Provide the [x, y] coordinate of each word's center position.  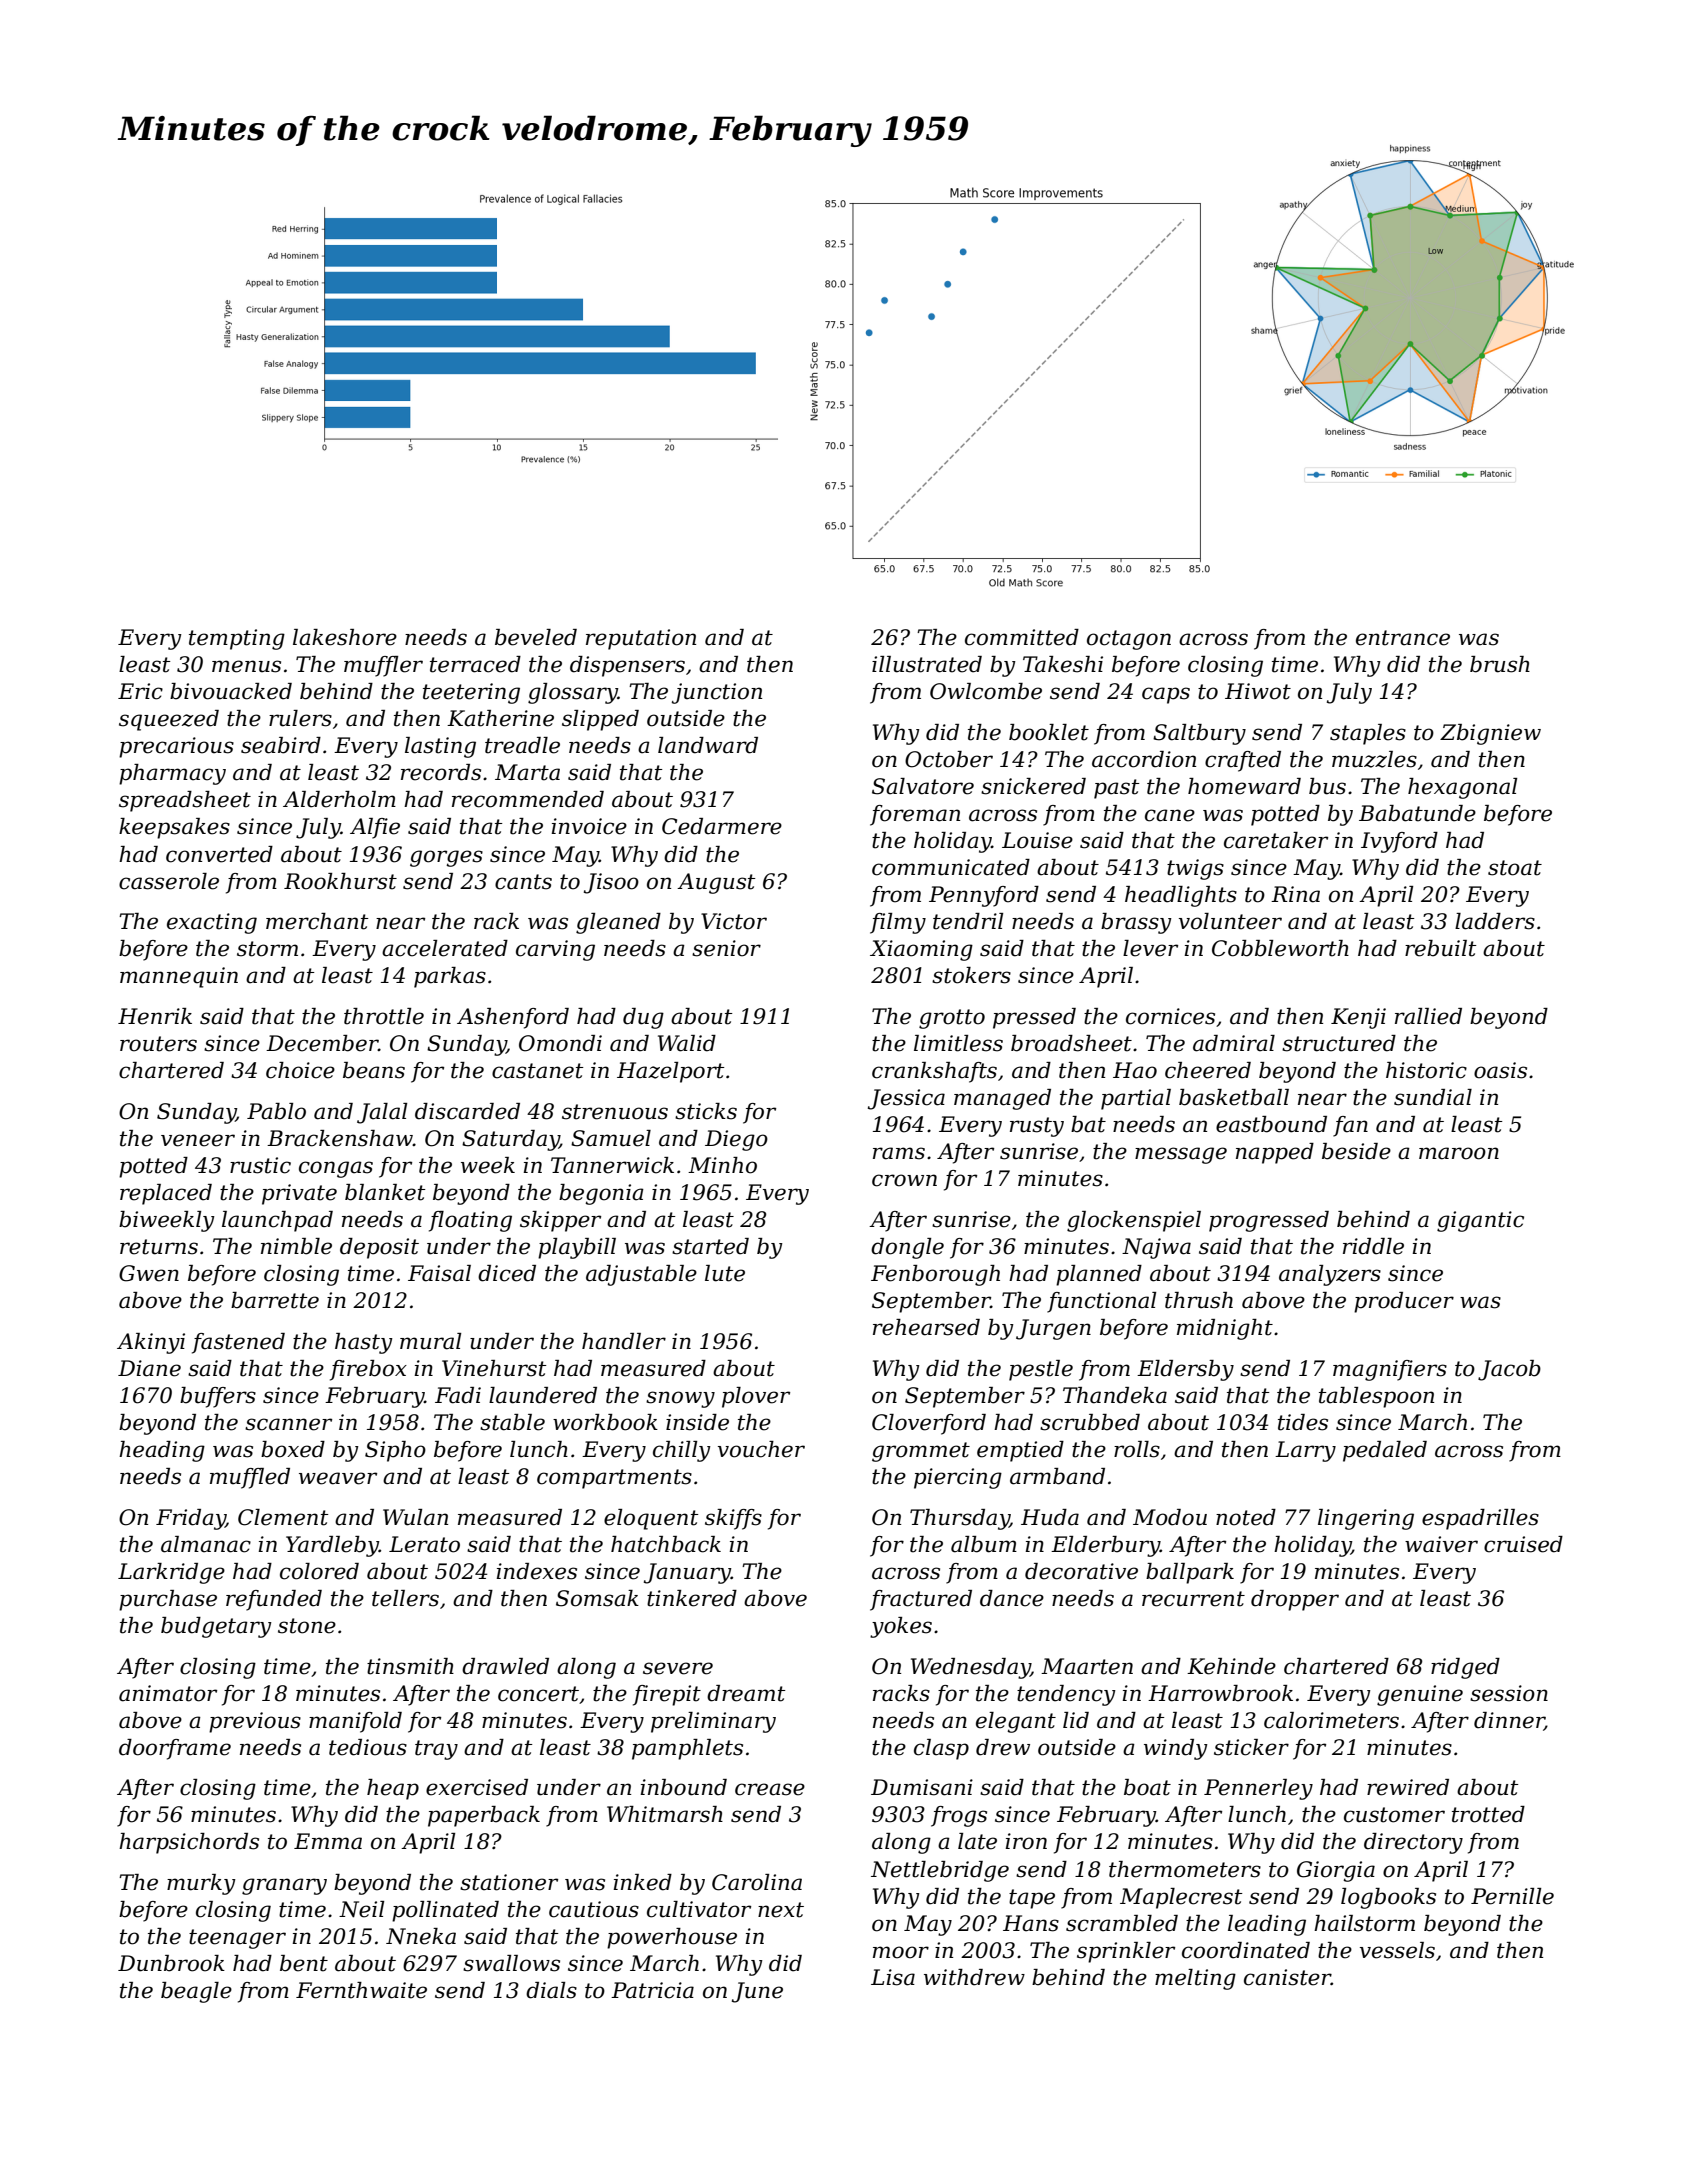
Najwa [1156, 1248]
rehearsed [926, 1327]
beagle [196, 1992]
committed [1022, 637]
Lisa [893, 1977]
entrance [1403, 638]
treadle [522, 745]
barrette [275, 1300]
